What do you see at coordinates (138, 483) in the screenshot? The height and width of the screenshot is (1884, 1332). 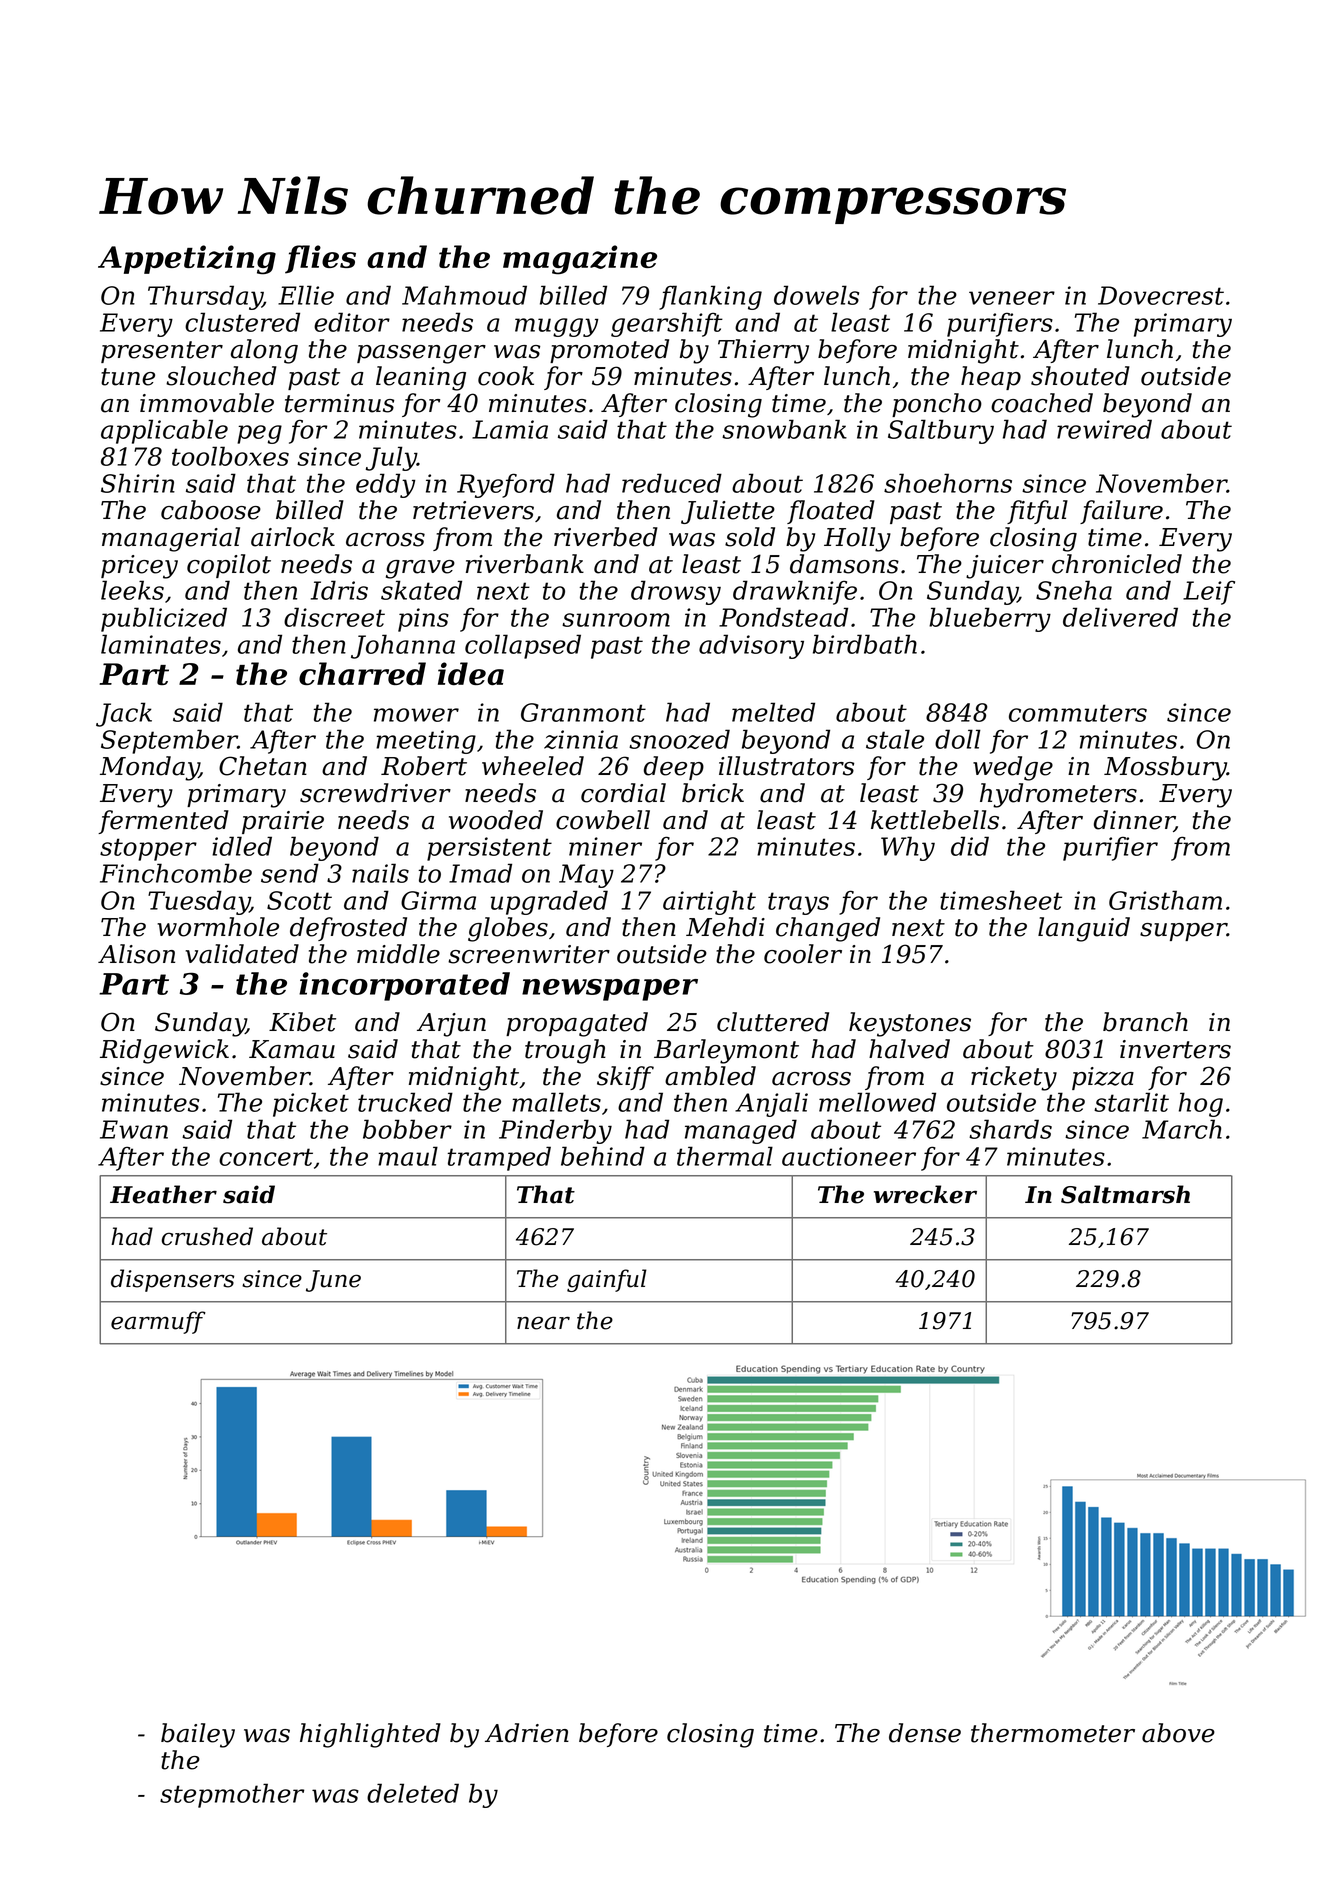 I see `Shirin` at bounding box center [138, 483].
